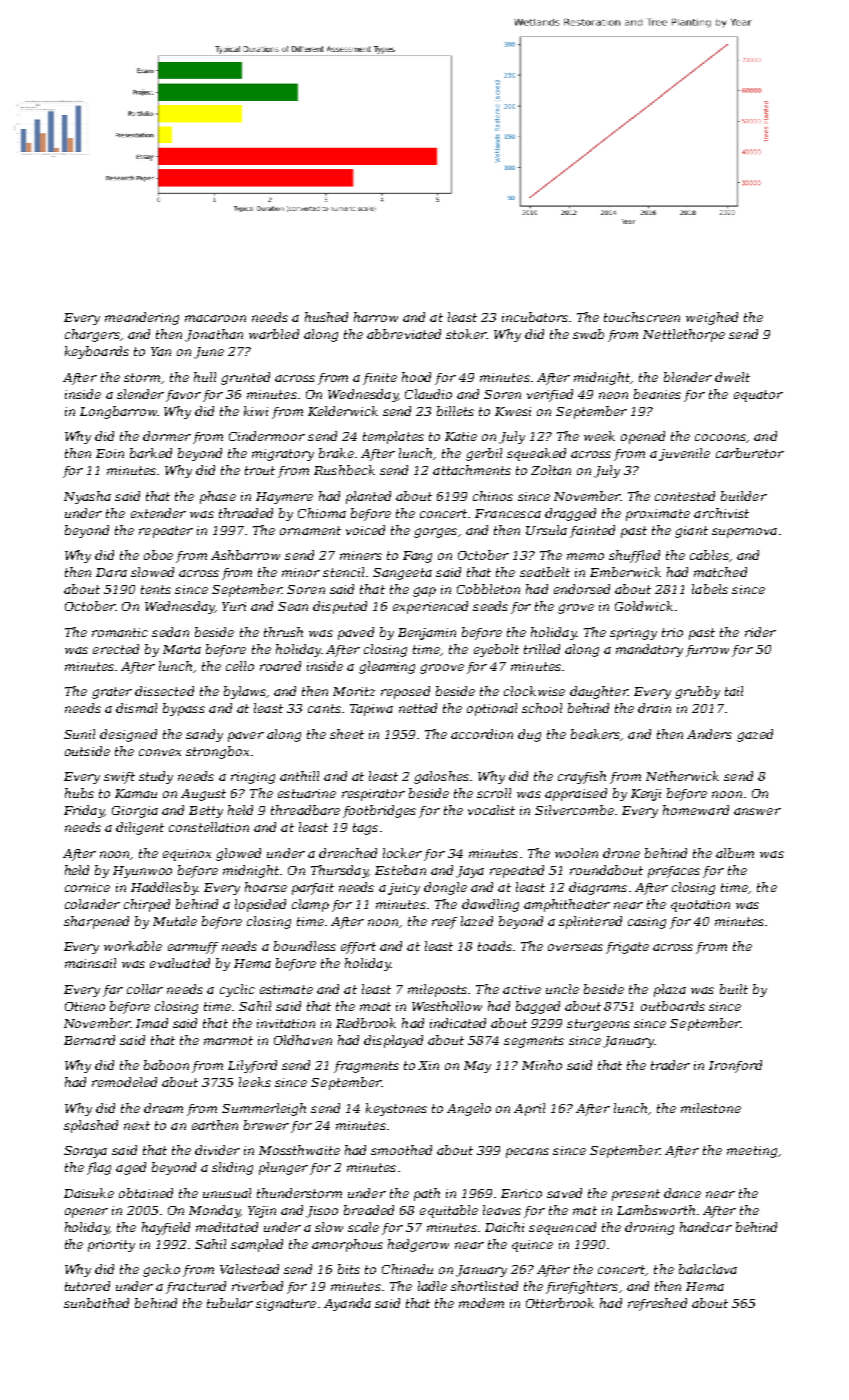 This screenshot has width=849, height=1400. I want to click on Imad, so click(152, 1023).
